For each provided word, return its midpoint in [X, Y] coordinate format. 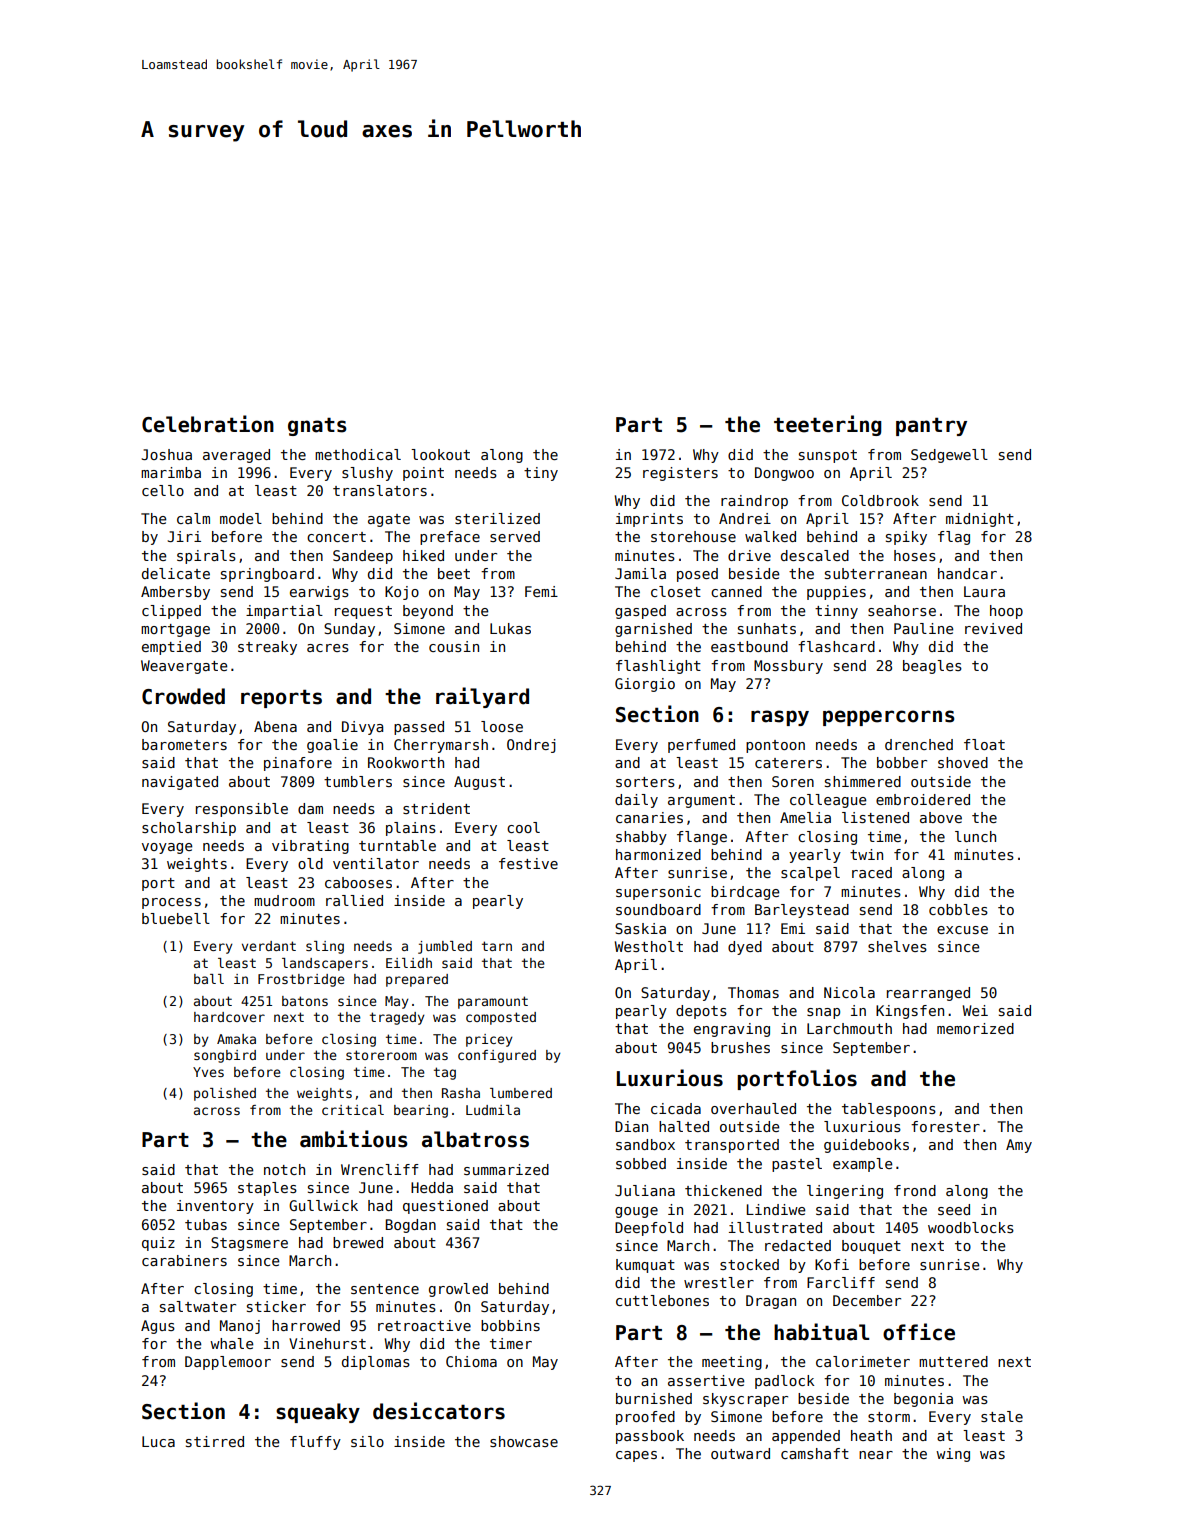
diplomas [376, 1363]
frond [915, 1190]
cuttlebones [662, 1300]
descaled [815, 555]
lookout [440, 454]
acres [328, 648]
